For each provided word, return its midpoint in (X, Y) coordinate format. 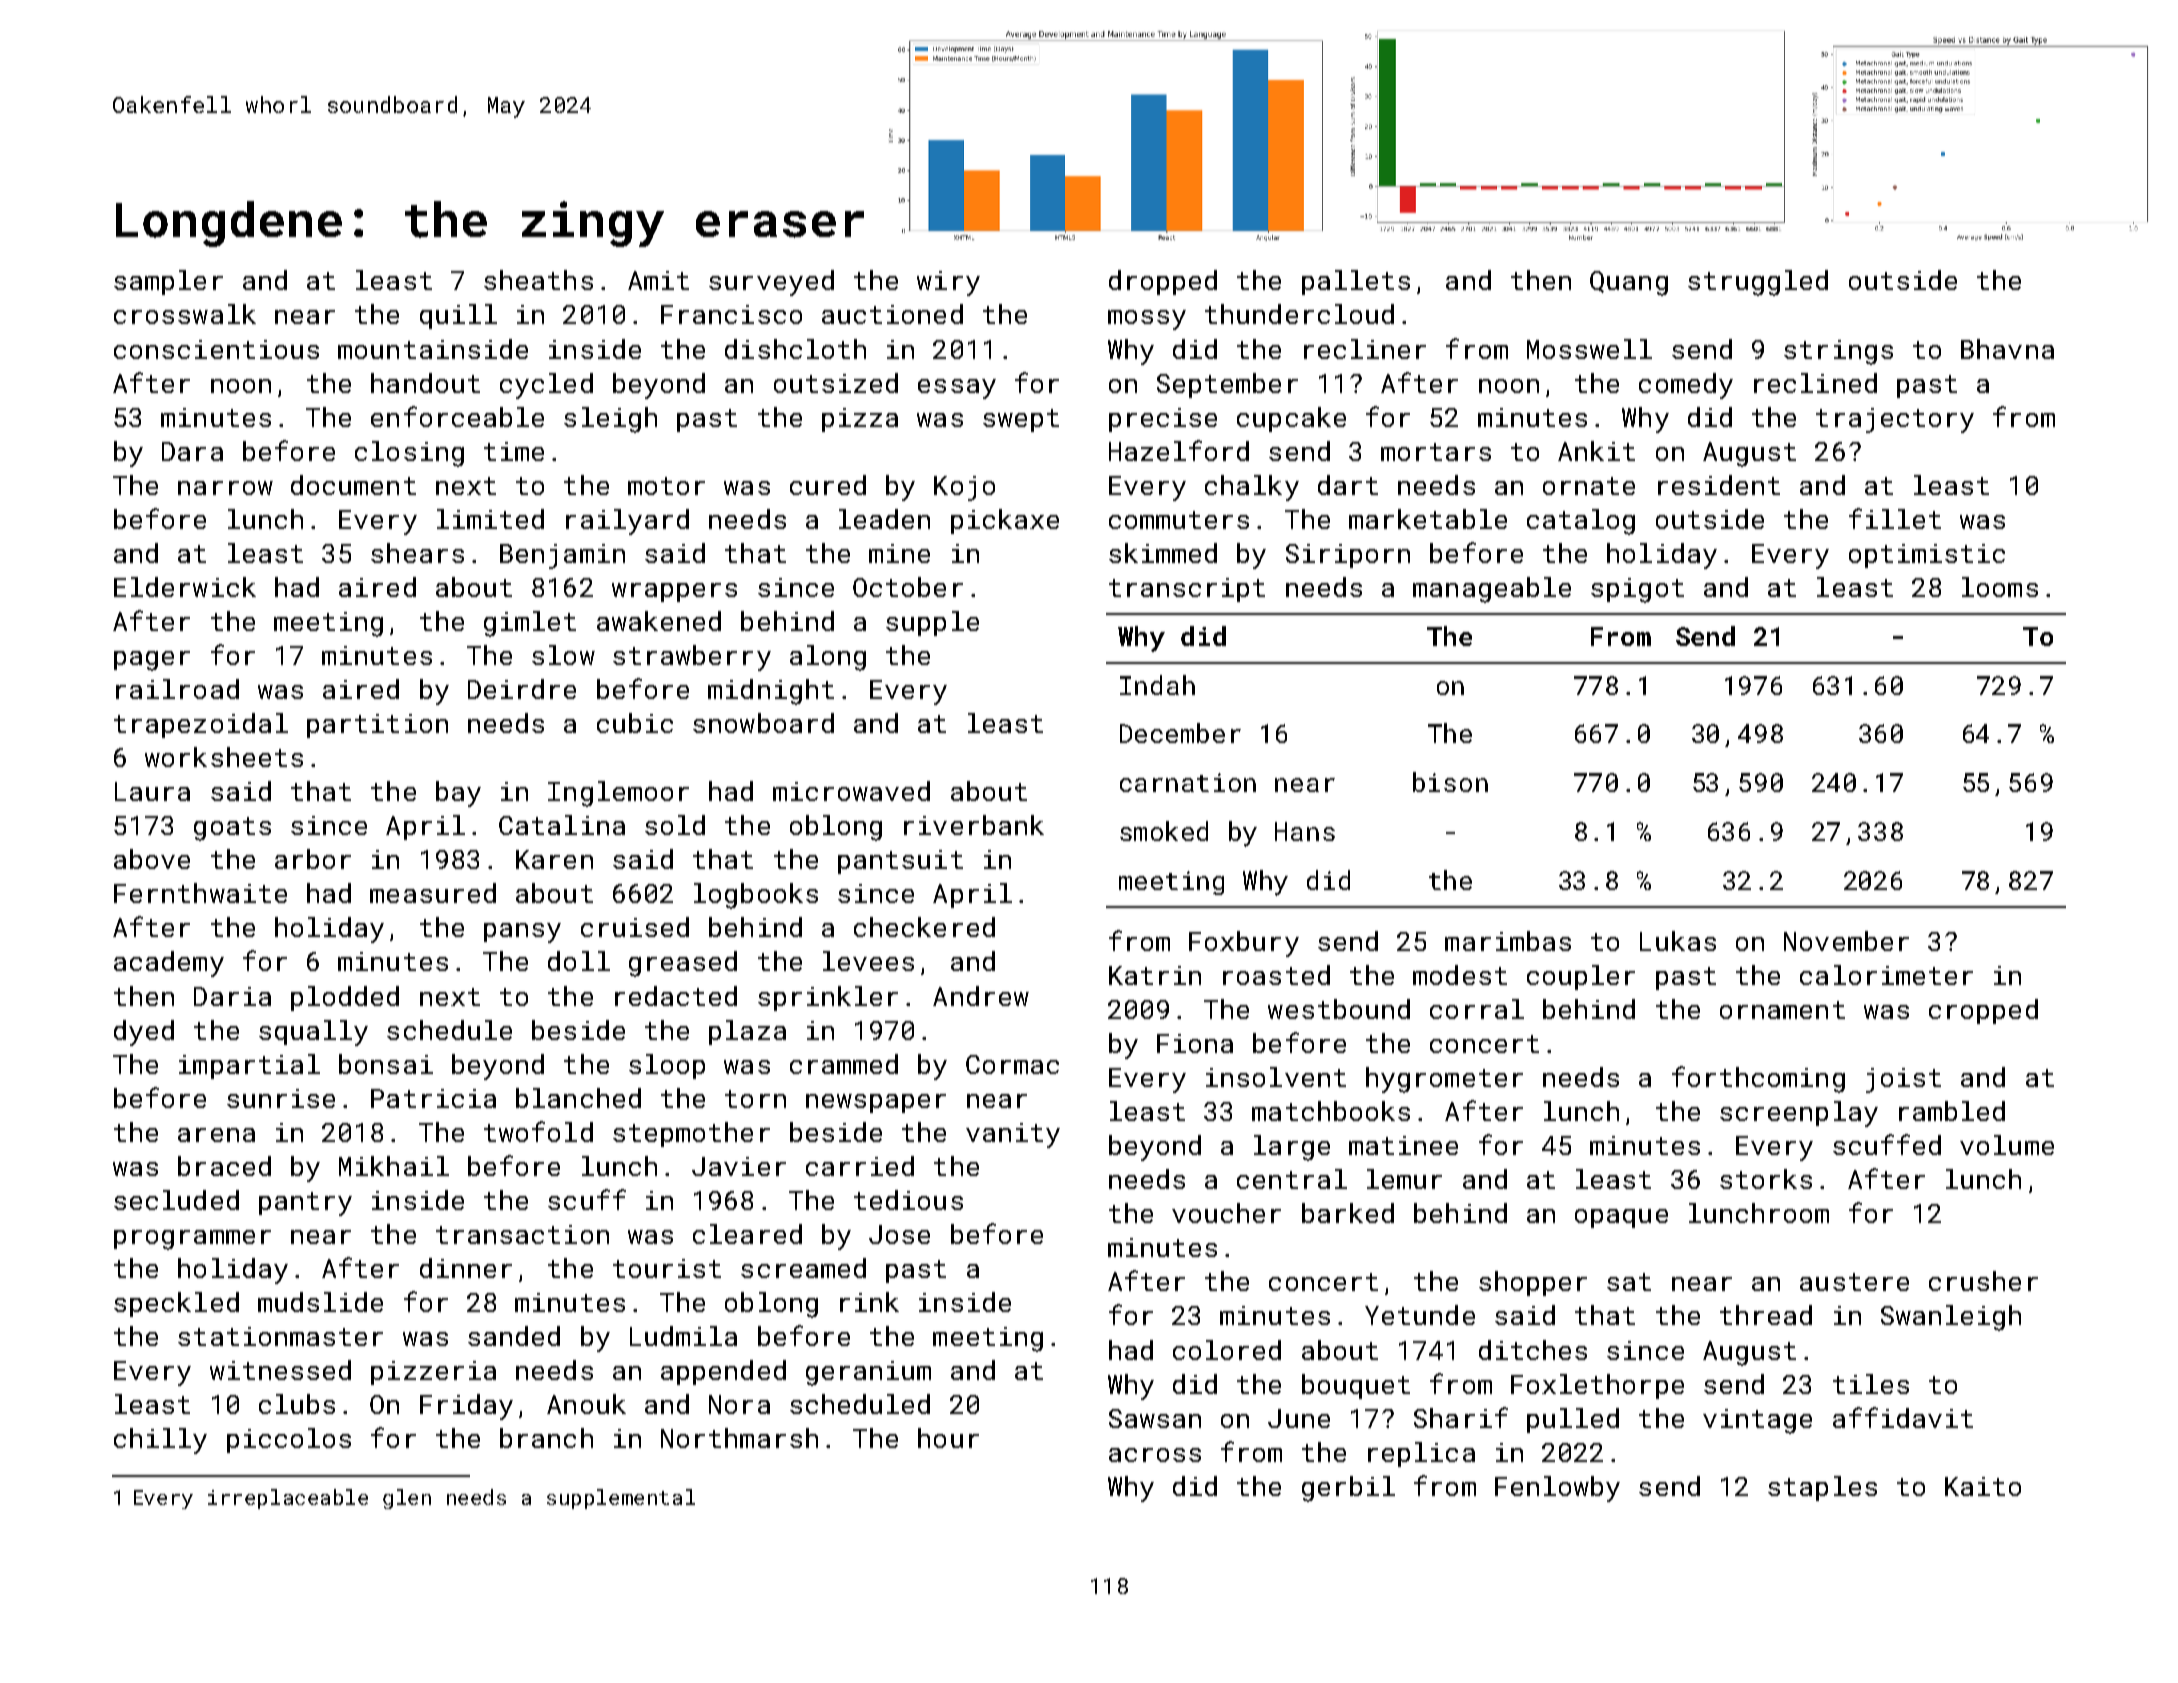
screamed (803, 1268)
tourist (667, 1268)
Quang (1629, 283)
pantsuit (900, 862)
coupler (1581, 977)
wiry (948, 283)
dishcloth (795, 349)
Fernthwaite (200, 893)
